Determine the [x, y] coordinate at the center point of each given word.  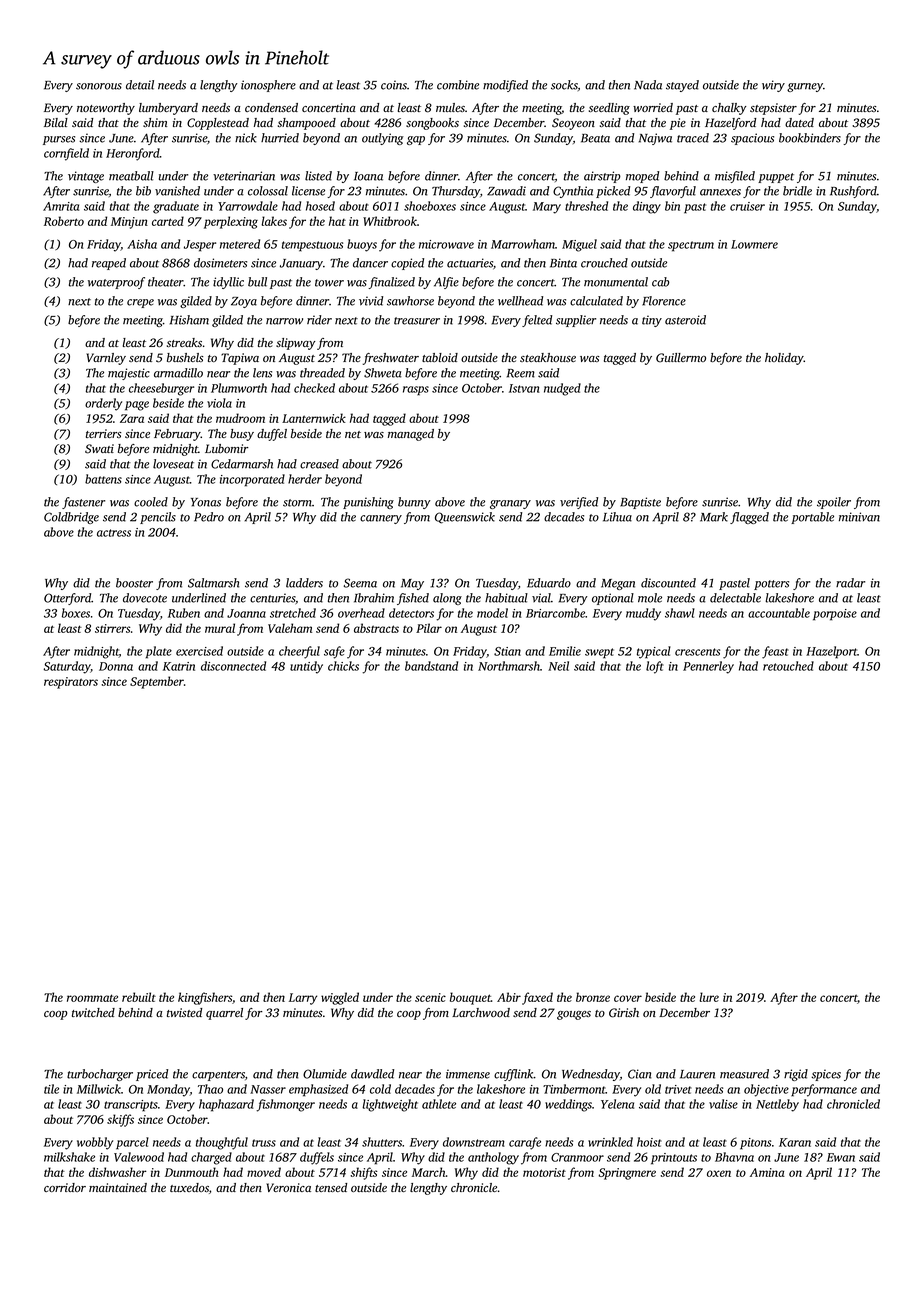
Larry [303, 999]
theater [166, 282]
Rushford [853, 192]
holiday [784, 359]
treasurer [417, 321]
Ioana [368, 176]
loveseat [173, 464]
